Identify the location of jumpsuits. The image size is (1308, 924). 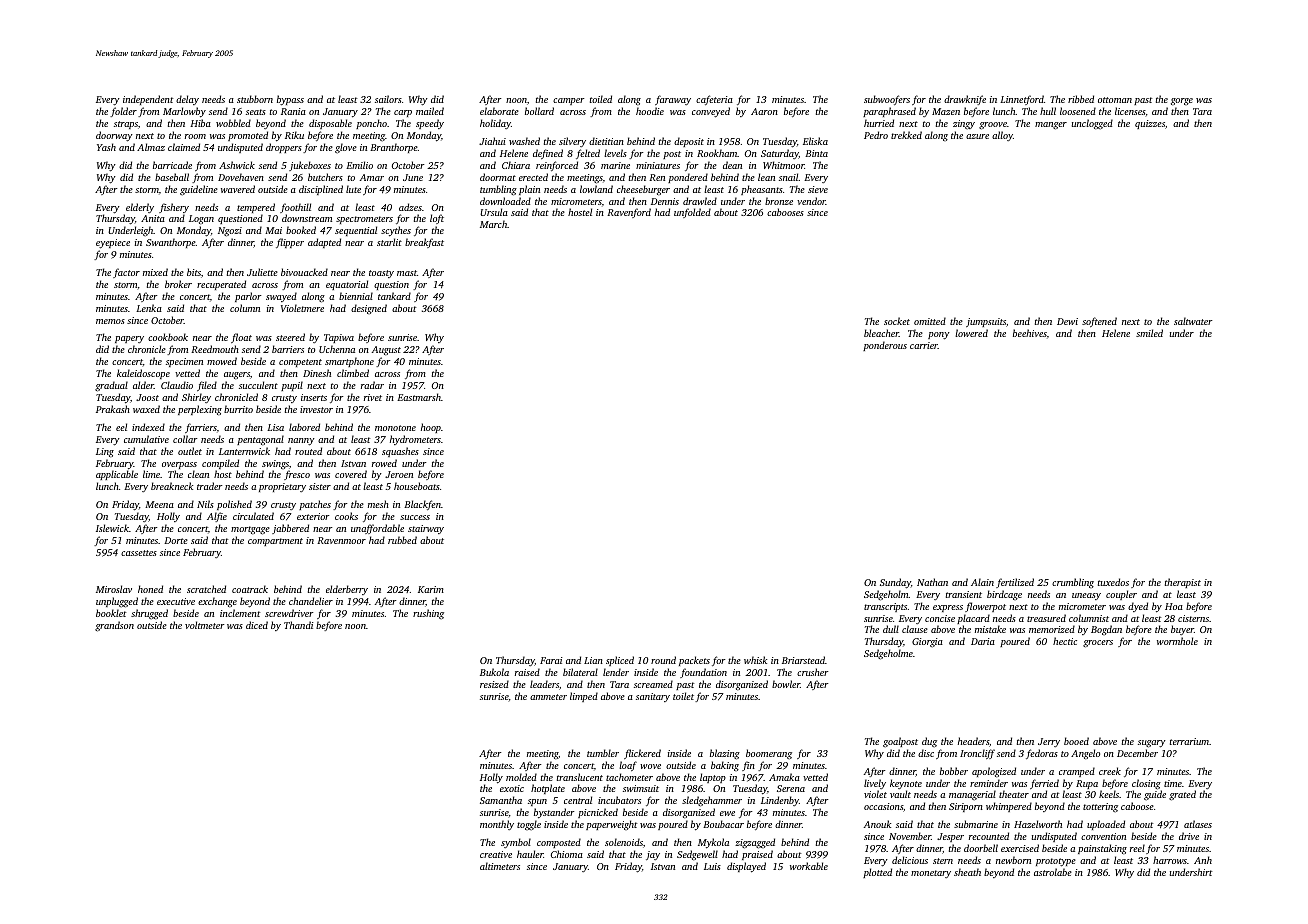
(986, 322).
